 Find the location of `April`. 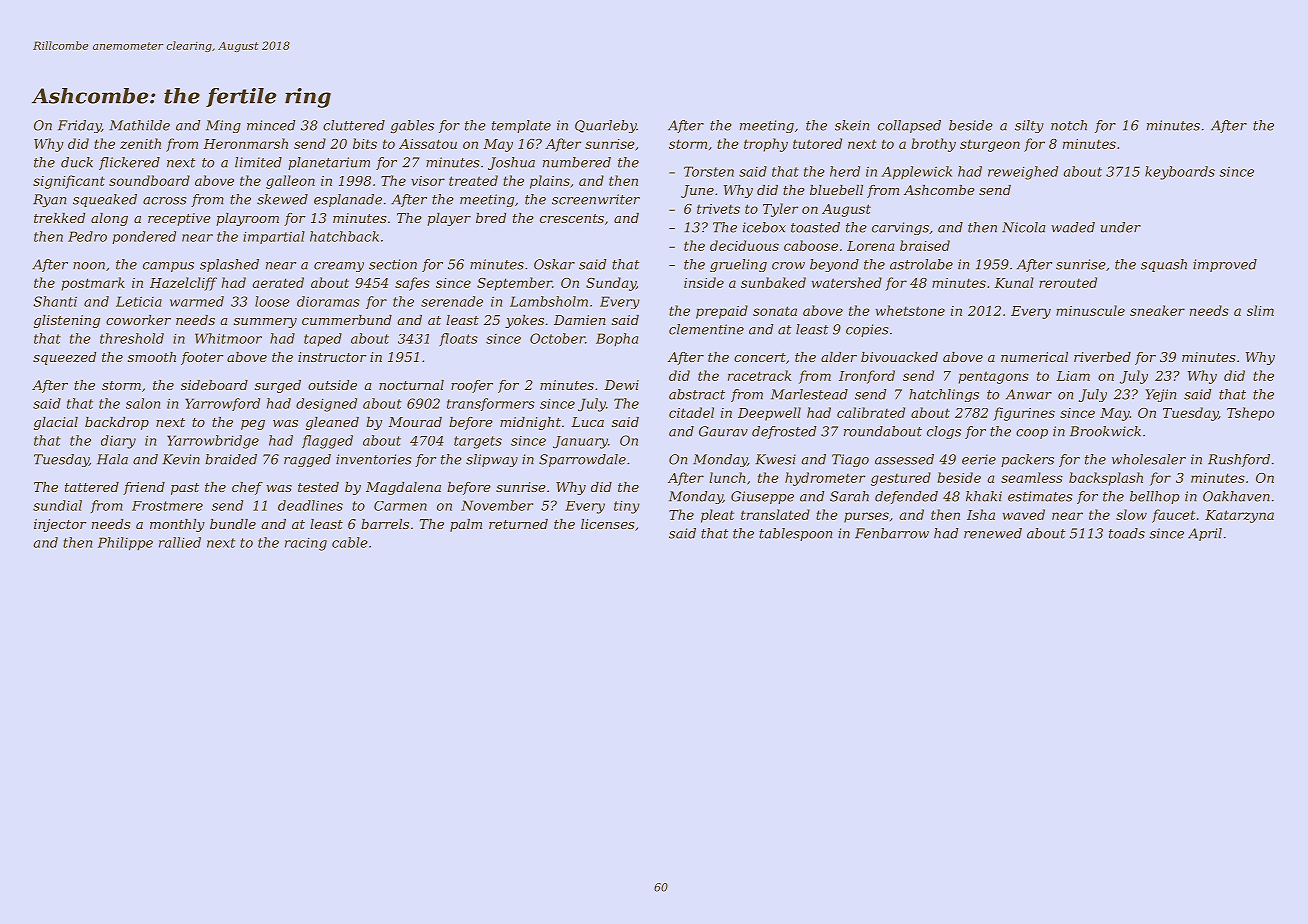

April is located at coordinates (1205, 534).
